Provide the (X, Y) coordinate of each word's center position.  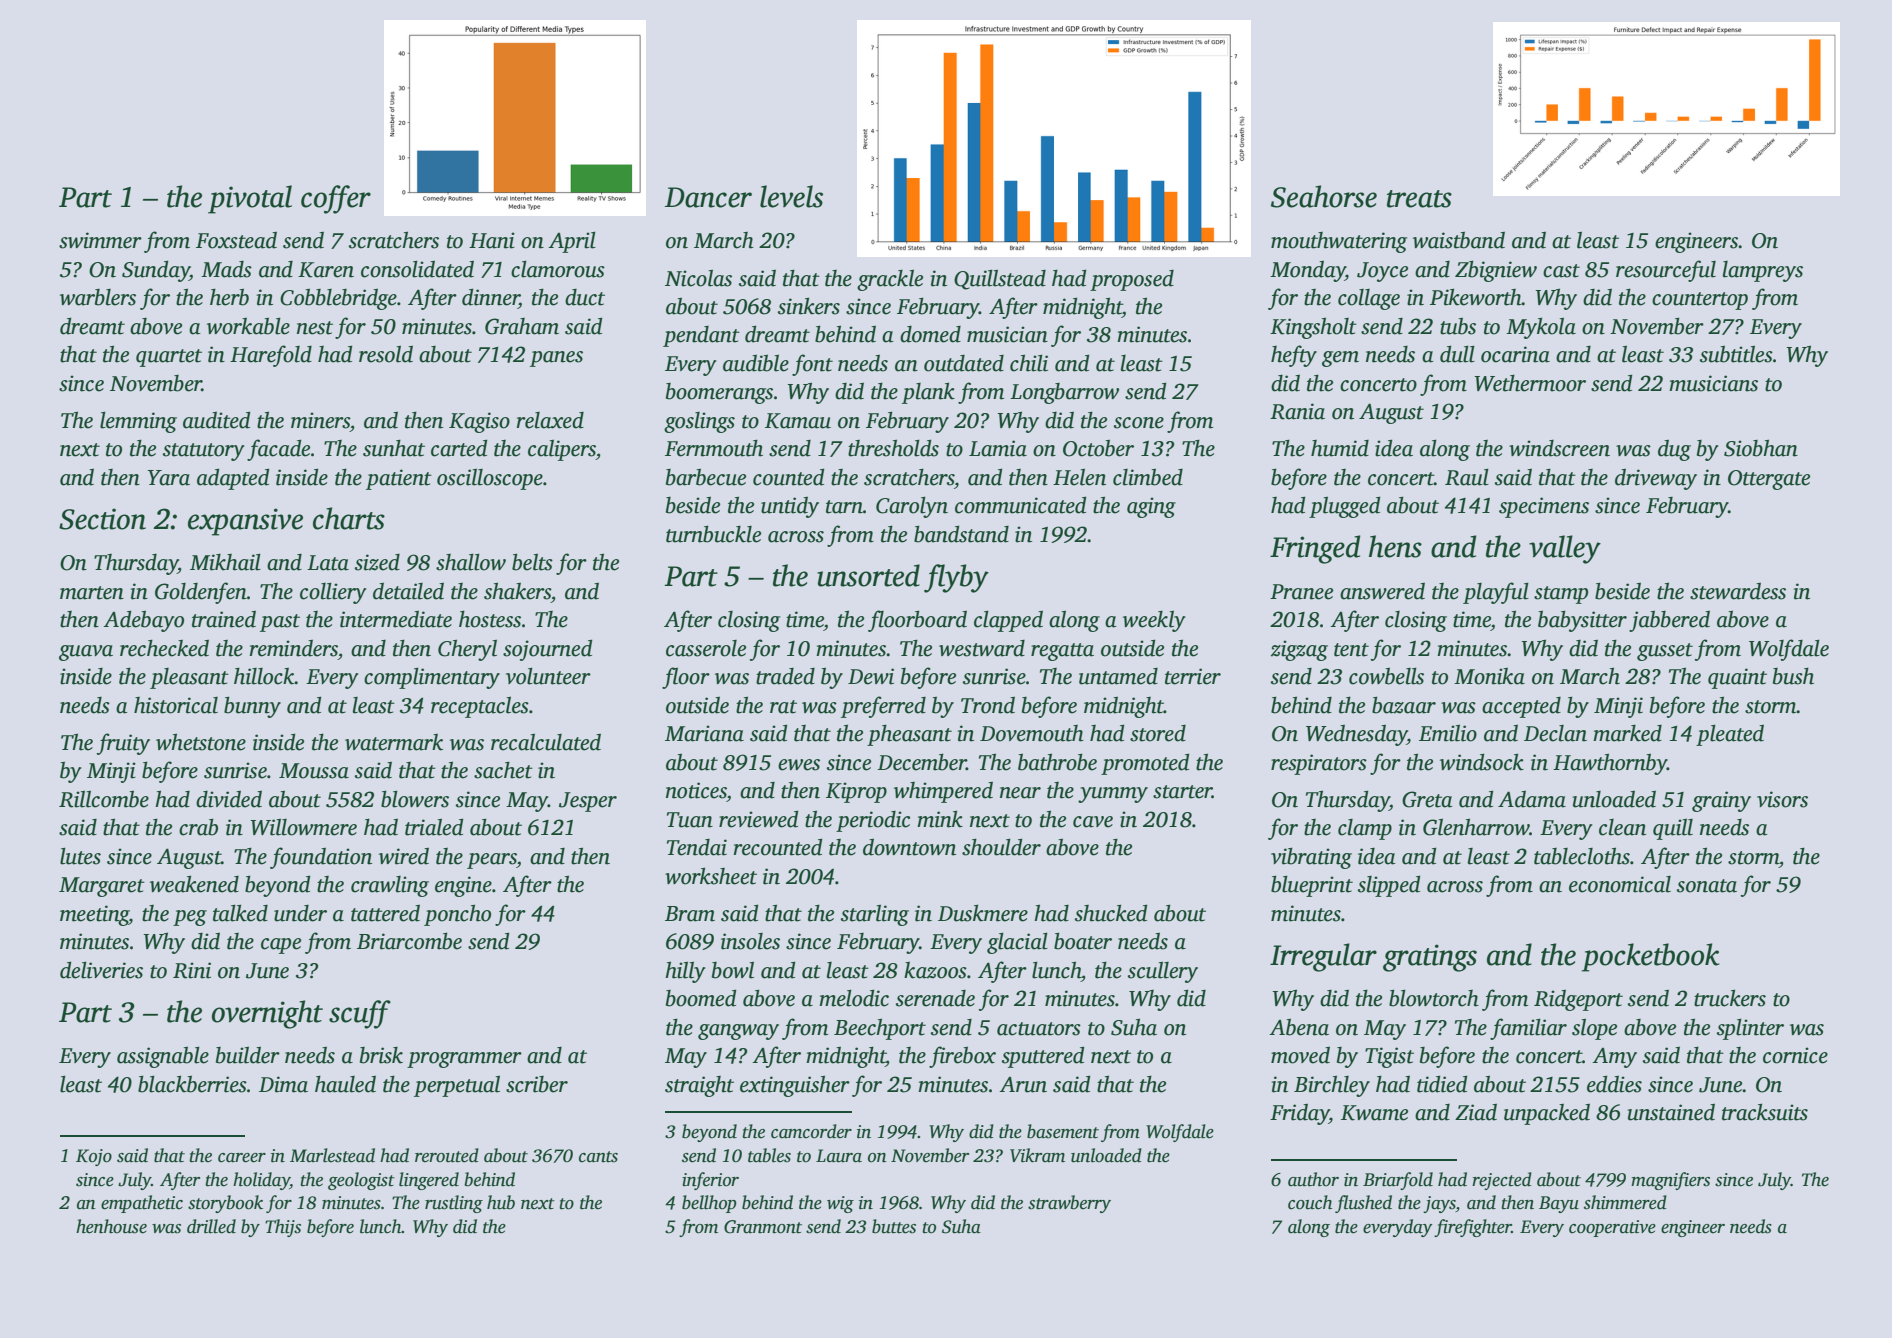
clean (1622, 827)
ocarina (1515, 354)
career (242, 1158)
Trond (988, 705)
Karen (326, 270)
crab (198, 827)
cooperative (1612, 1228)
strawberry (1069, 1204)
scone (1139, 423)
